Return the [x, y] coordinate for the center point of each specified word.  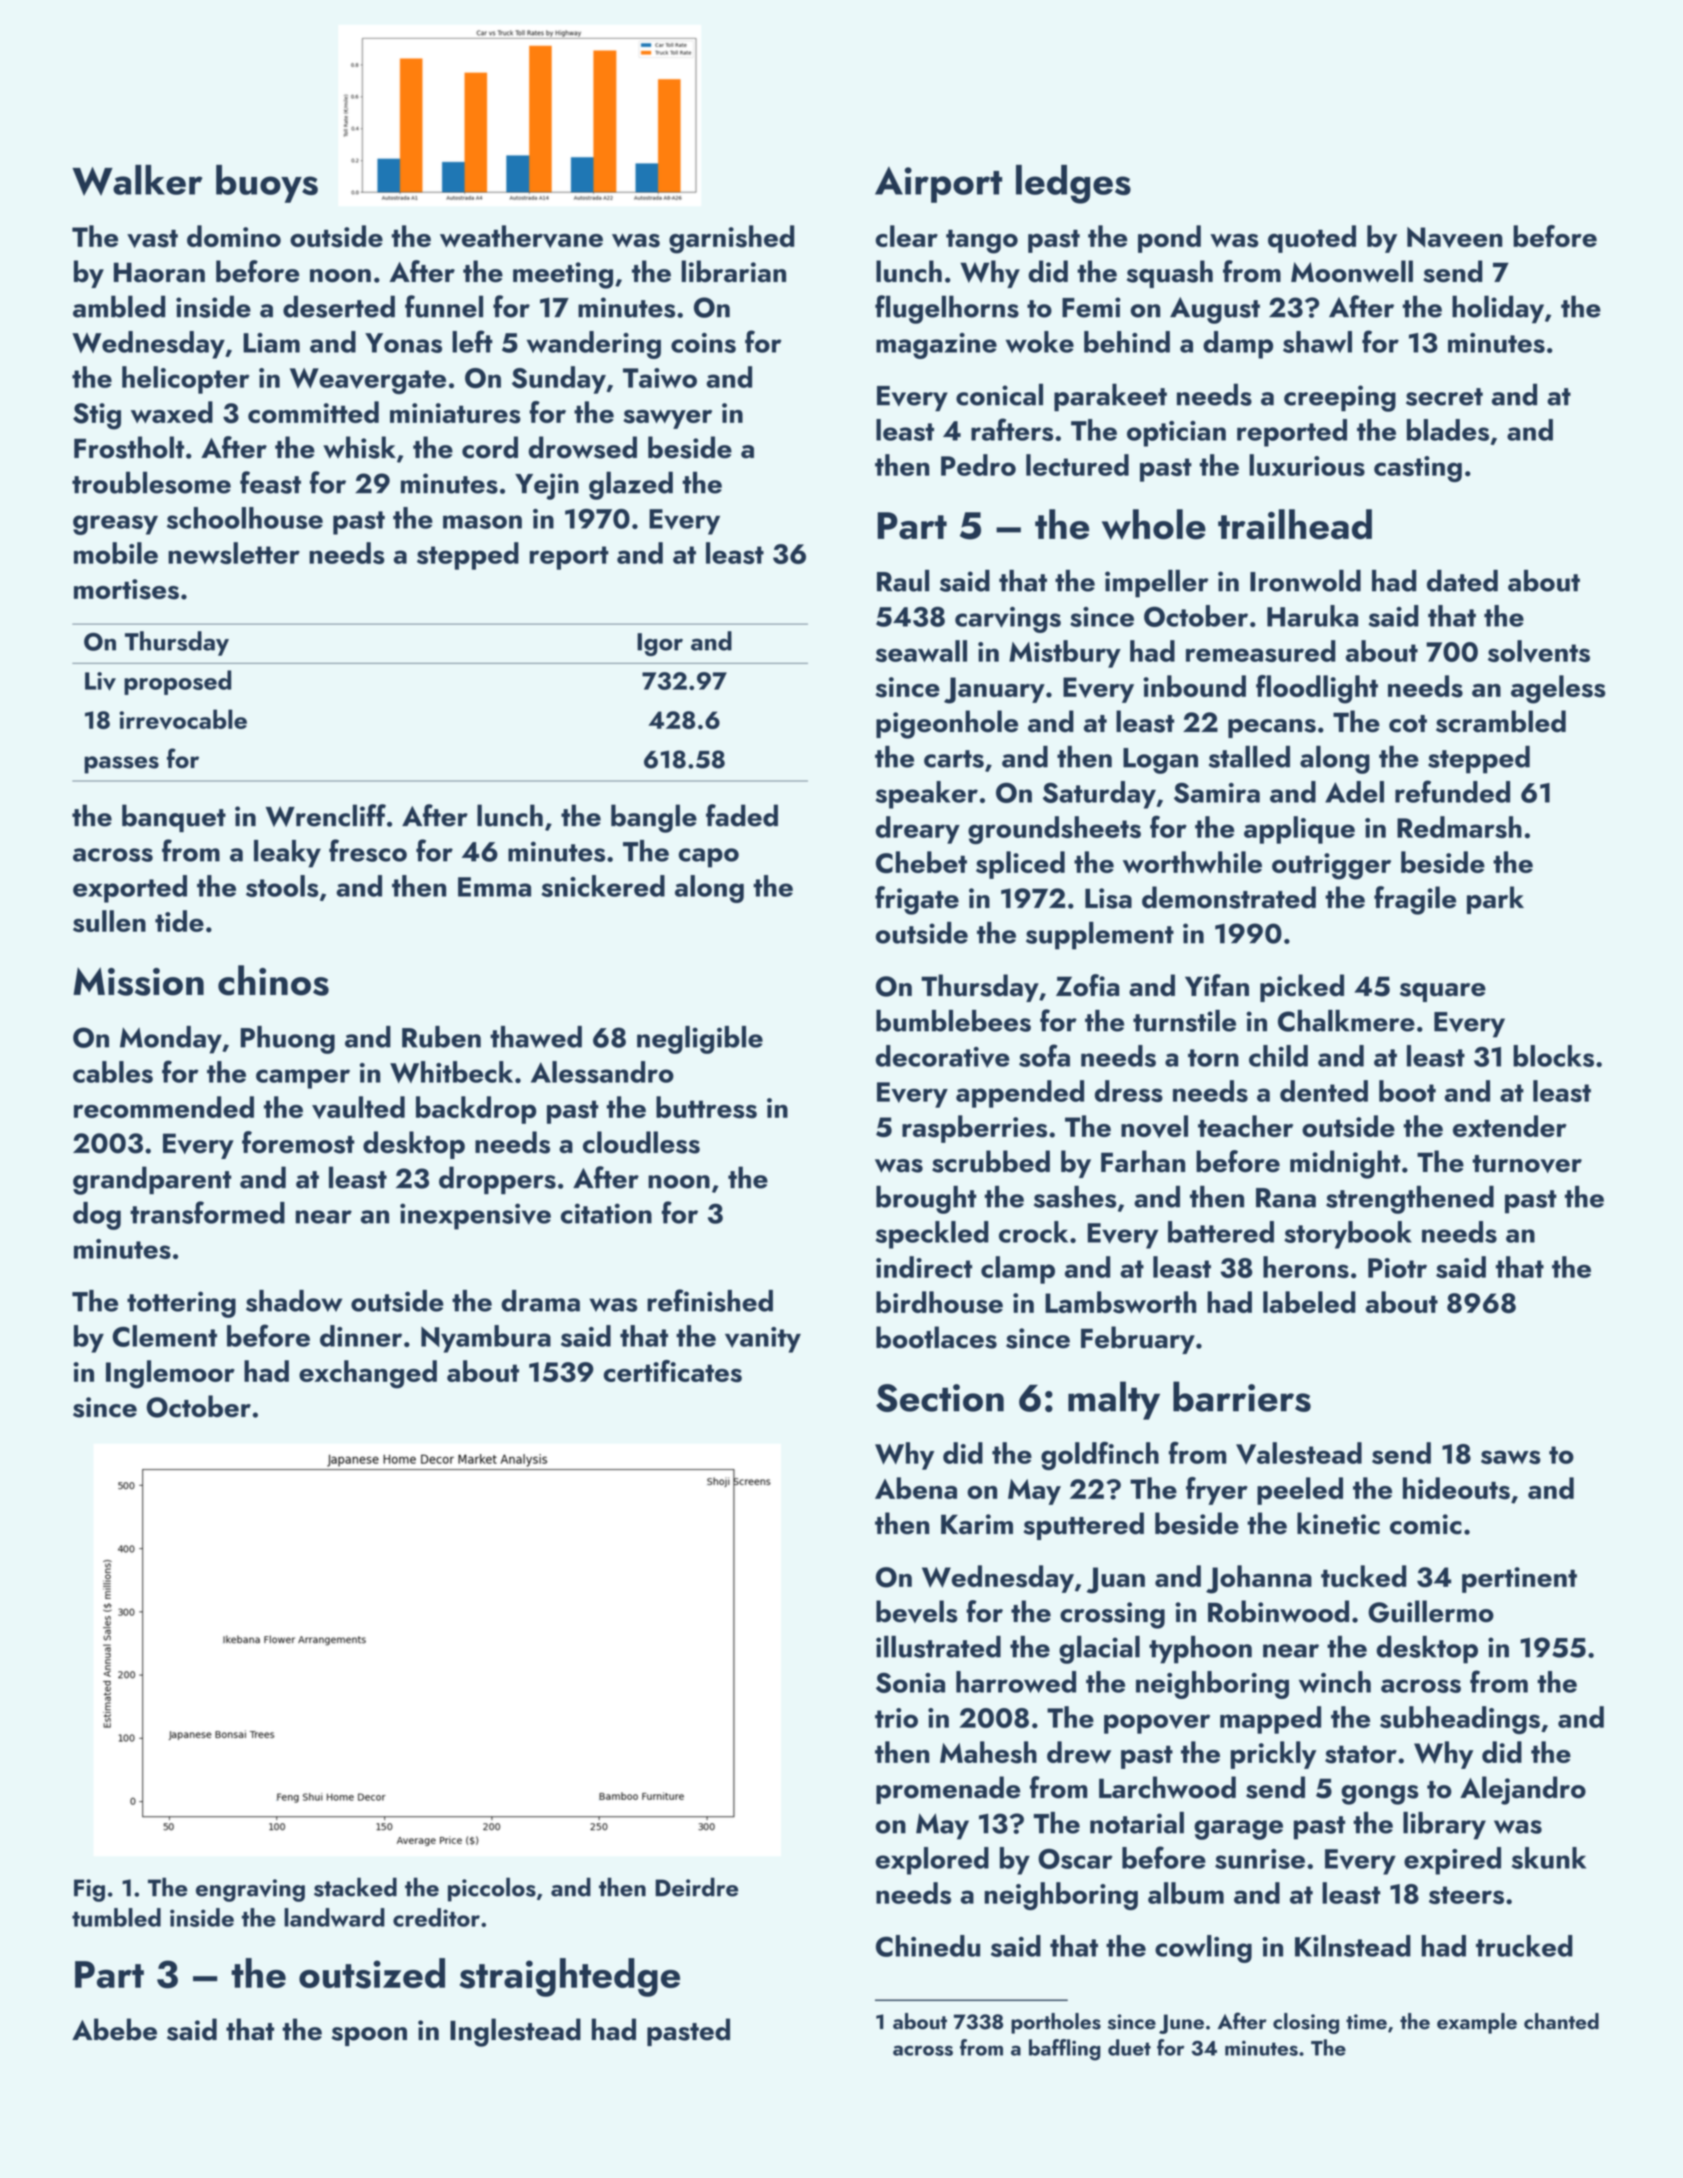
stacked [355, 1887]
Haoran [159, 272]
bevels [917, 1611]
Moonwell [1352, 271]
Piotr [1397, 1268]
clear [907, 236]
